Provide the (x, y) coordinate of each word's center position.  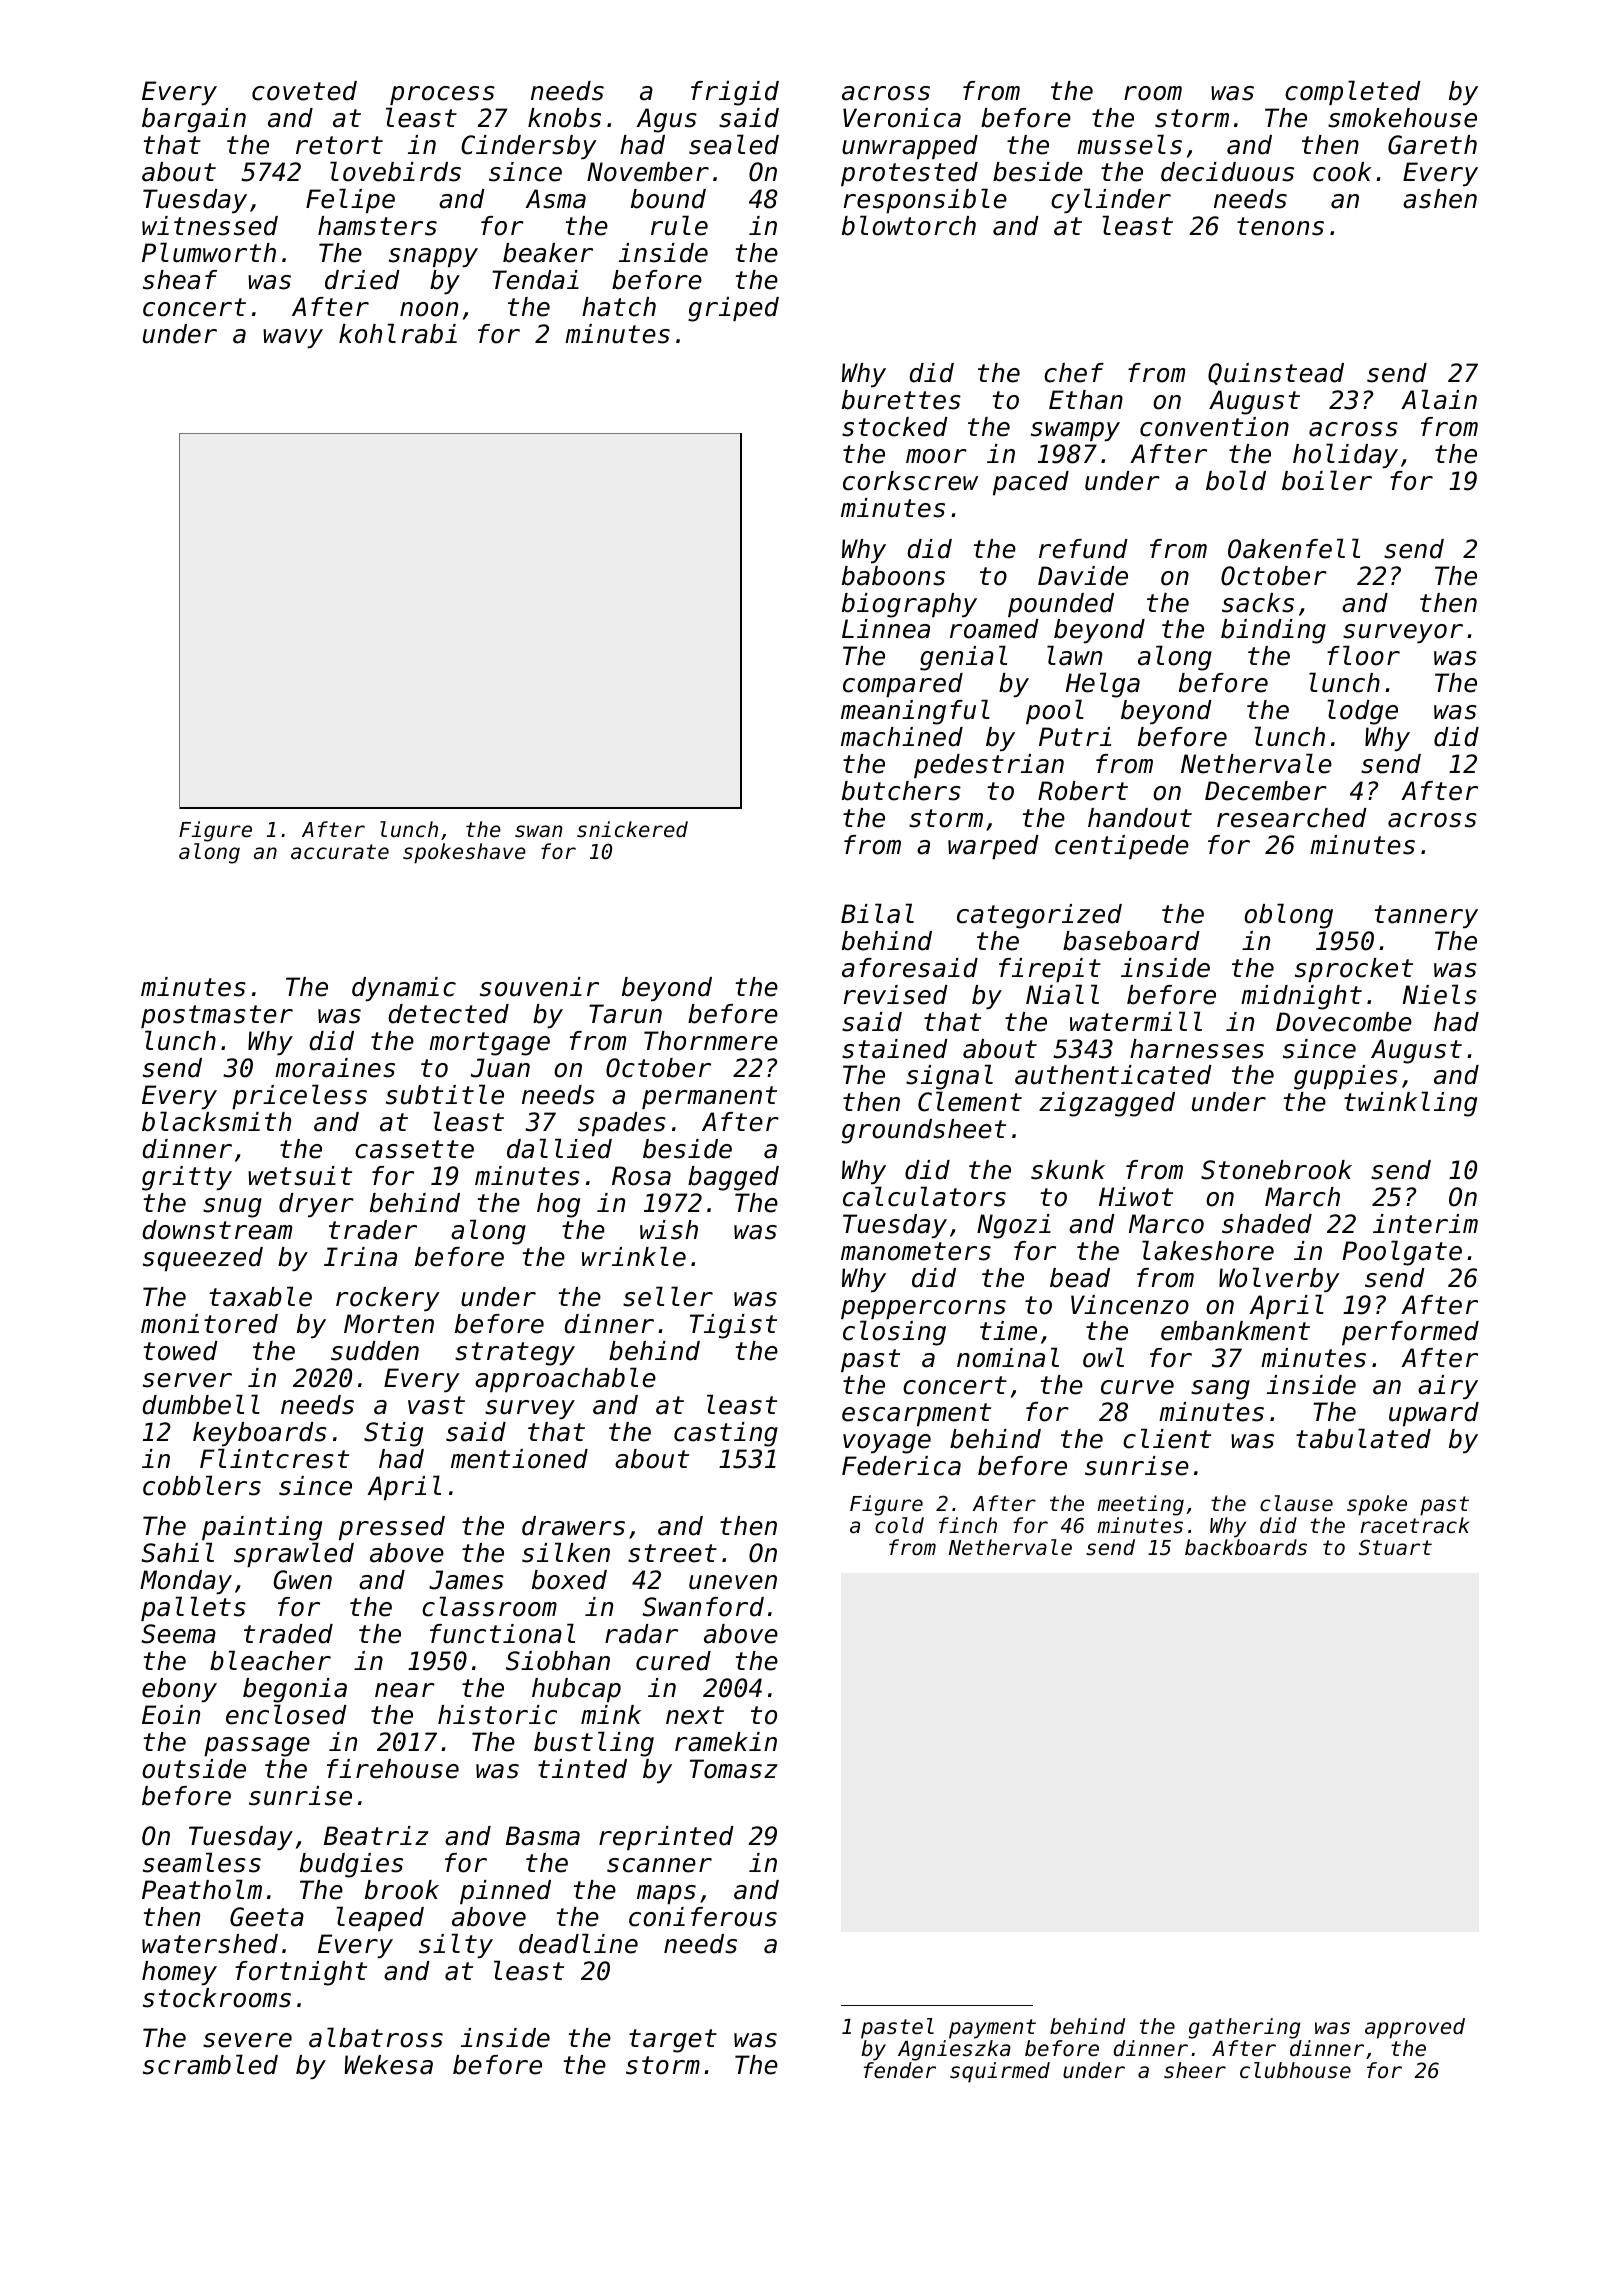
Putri (1075, 737)
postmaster (217, 1016)
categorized (1039, 916)
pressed (392, 1528)
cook (1342, 172)
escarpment (916, 1414)
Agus (666, 120)
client (1167, 1438)
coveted (304, 91)
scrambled (210, 2064)
